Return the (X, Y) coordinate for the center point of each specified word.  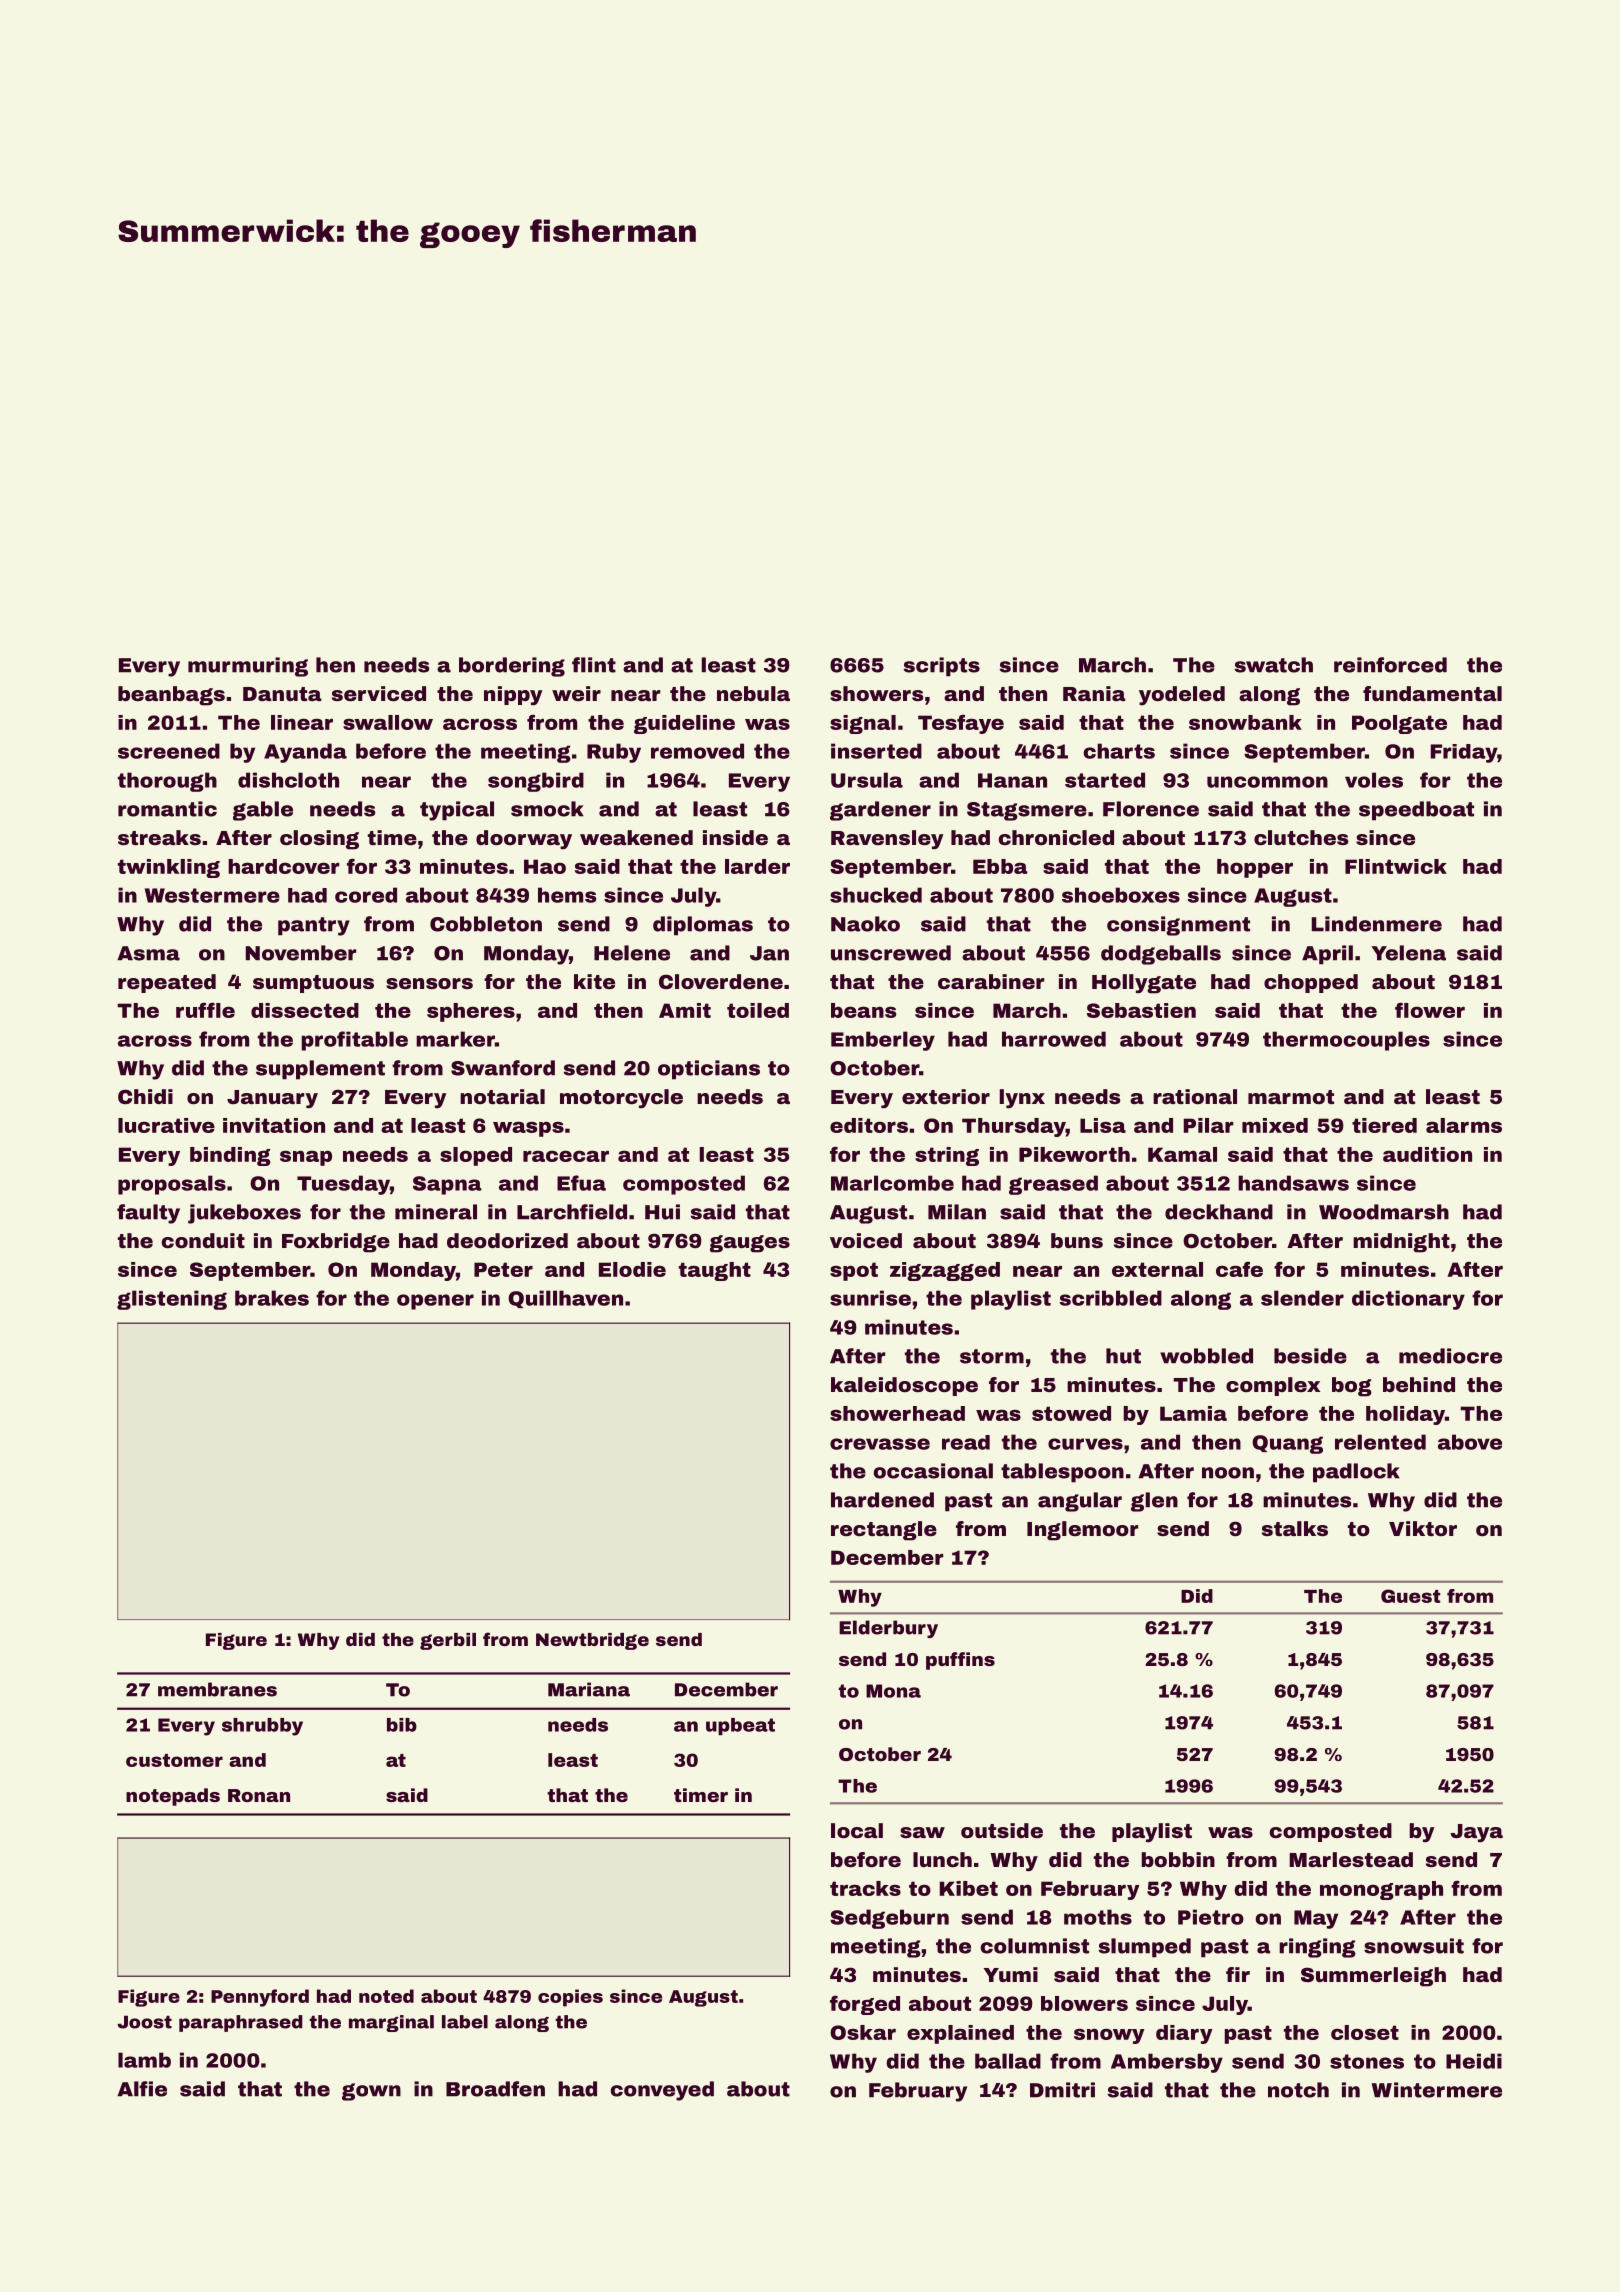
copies (570, 1998)
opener (435, 1302)
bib (402, 1725)
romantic (167, 809)
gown (371, 2092)
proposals (172, 1185)
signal (863, 724)
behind (1419, 1384)
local (857, 1830)
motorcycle (621, 1099)
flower (1430, 1010)
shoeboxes (1121, 895)
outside (1002, 1830)
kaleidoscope (904, 1386)
